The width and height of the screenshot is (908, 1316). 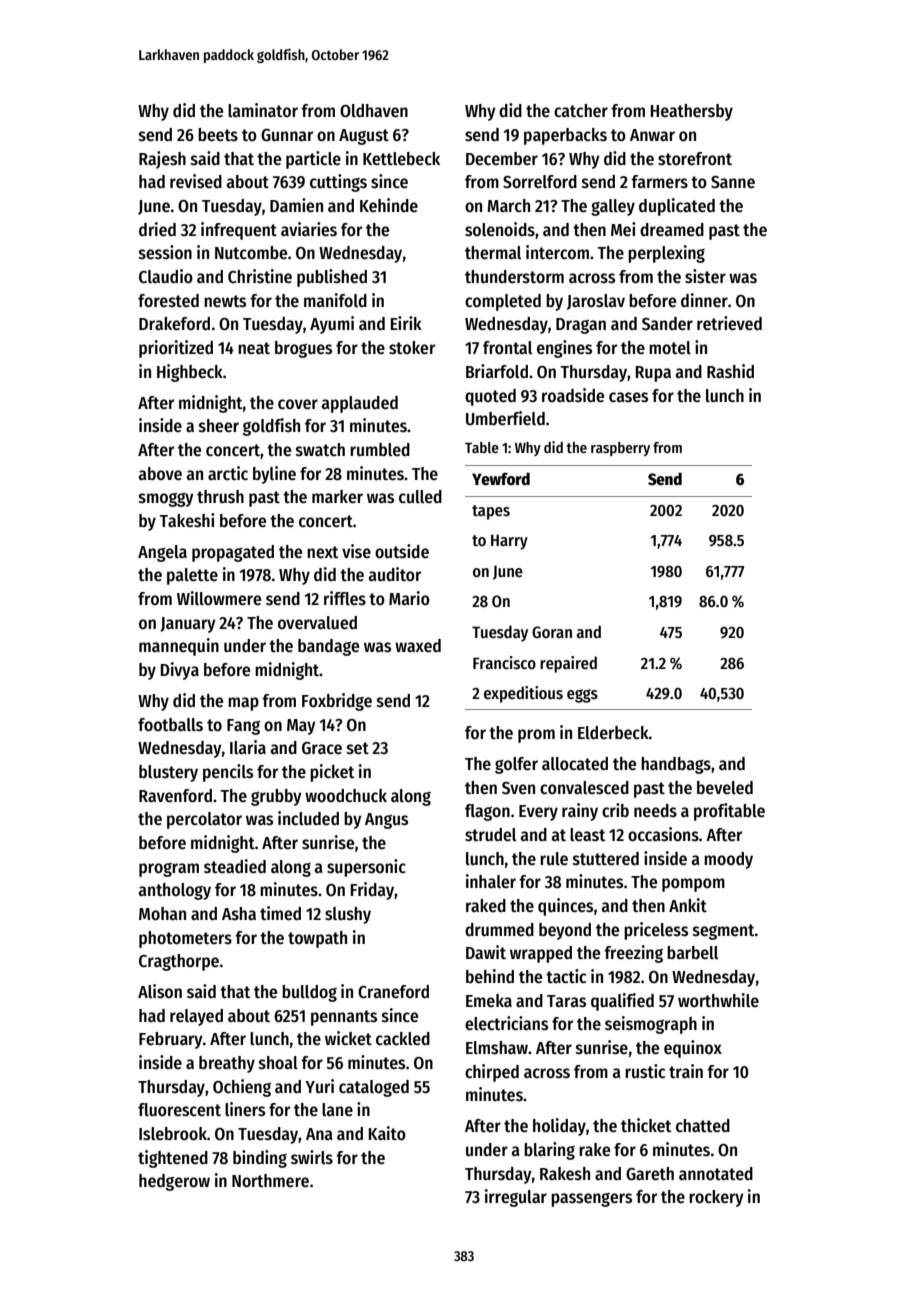 What do you see at coordinates (270, 1181) in the screenshot?
I see `Northmere` at bounding box center [270, 1181].
